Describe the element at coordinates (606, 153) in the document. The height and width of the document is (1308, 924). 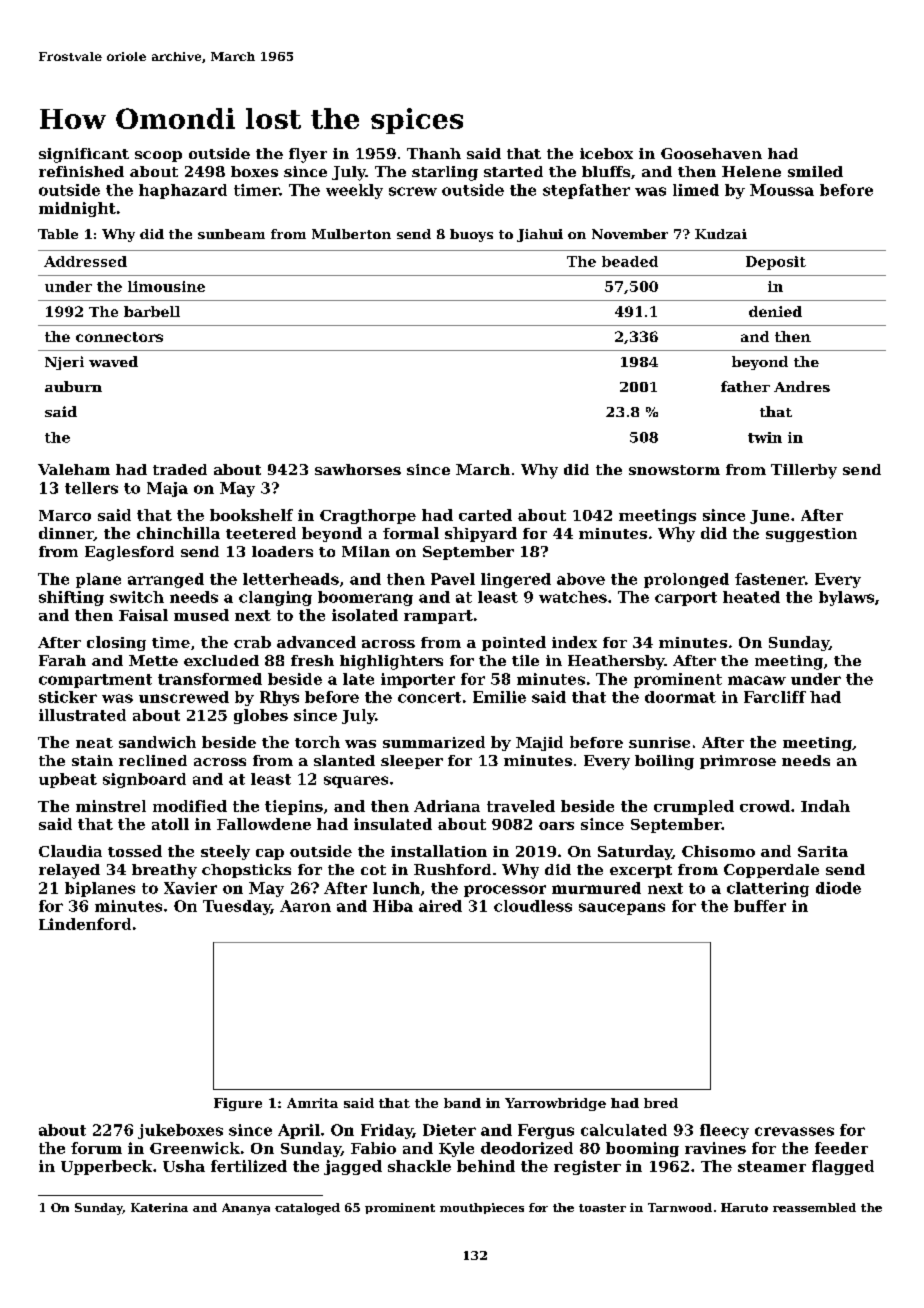
I see `icebox` at that location.
